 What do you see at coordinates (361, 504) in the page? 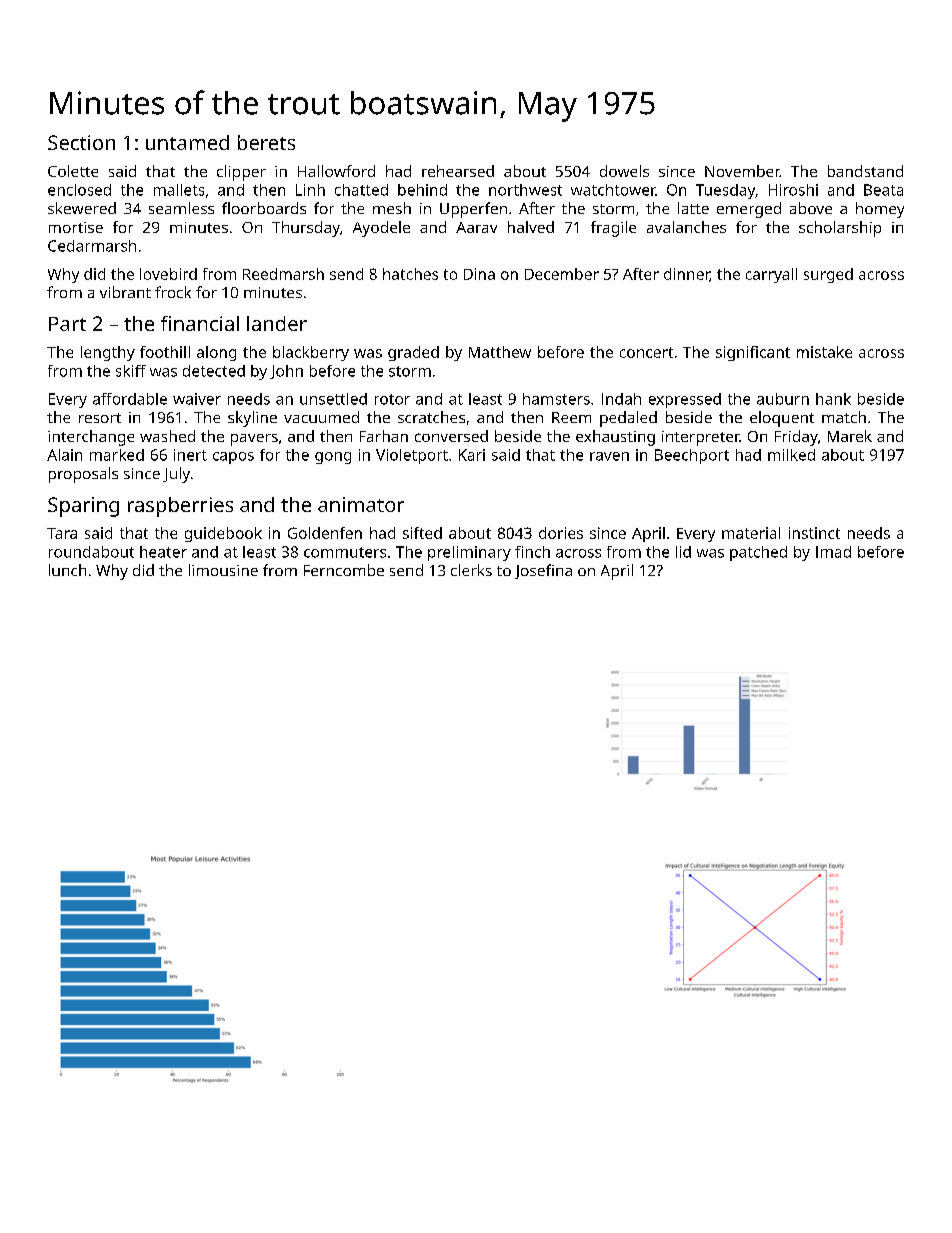
I see `animator` at bounding box center [361, 504].
